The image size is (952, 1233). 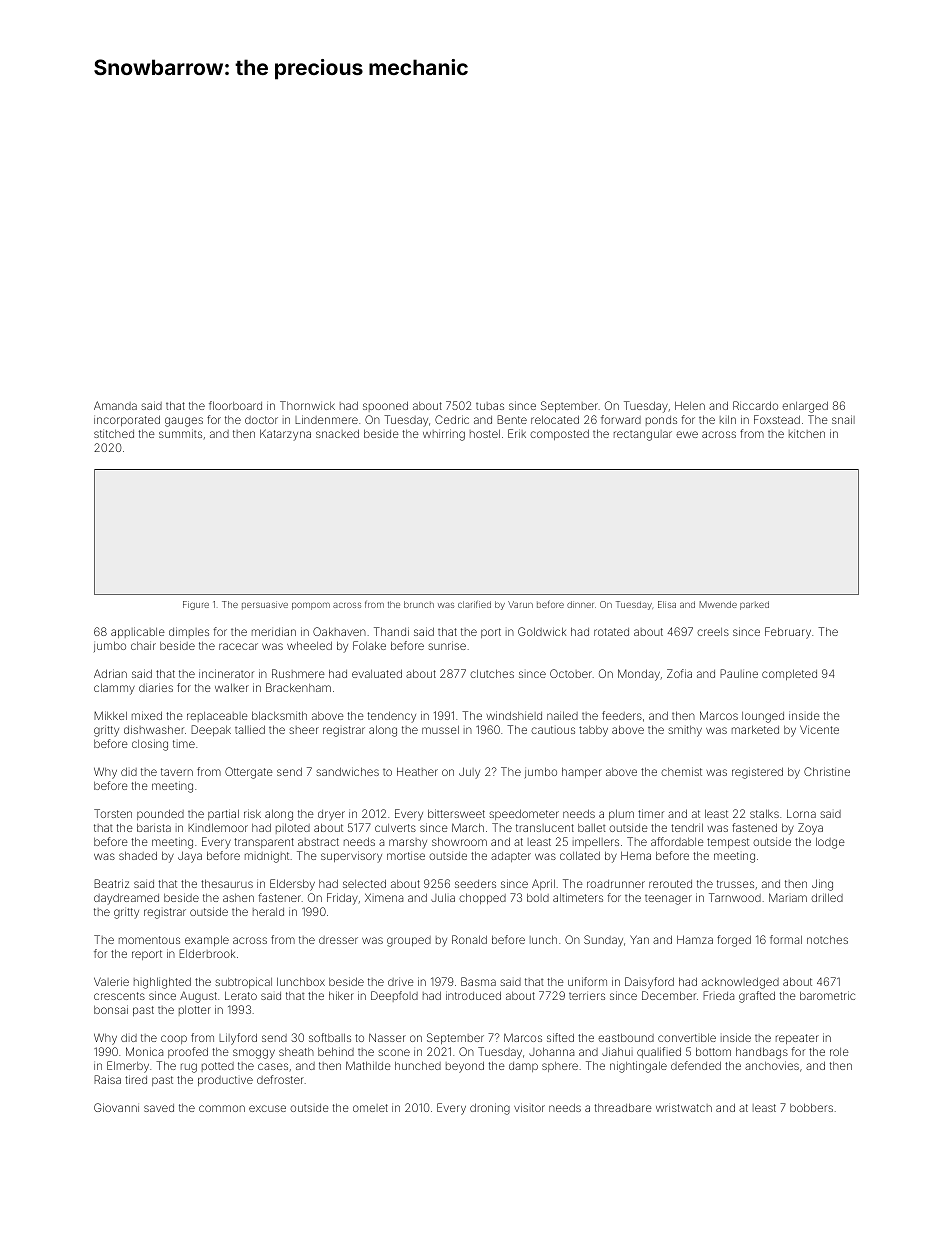 I want to click on excuse, so click(x=267, y=1108).
